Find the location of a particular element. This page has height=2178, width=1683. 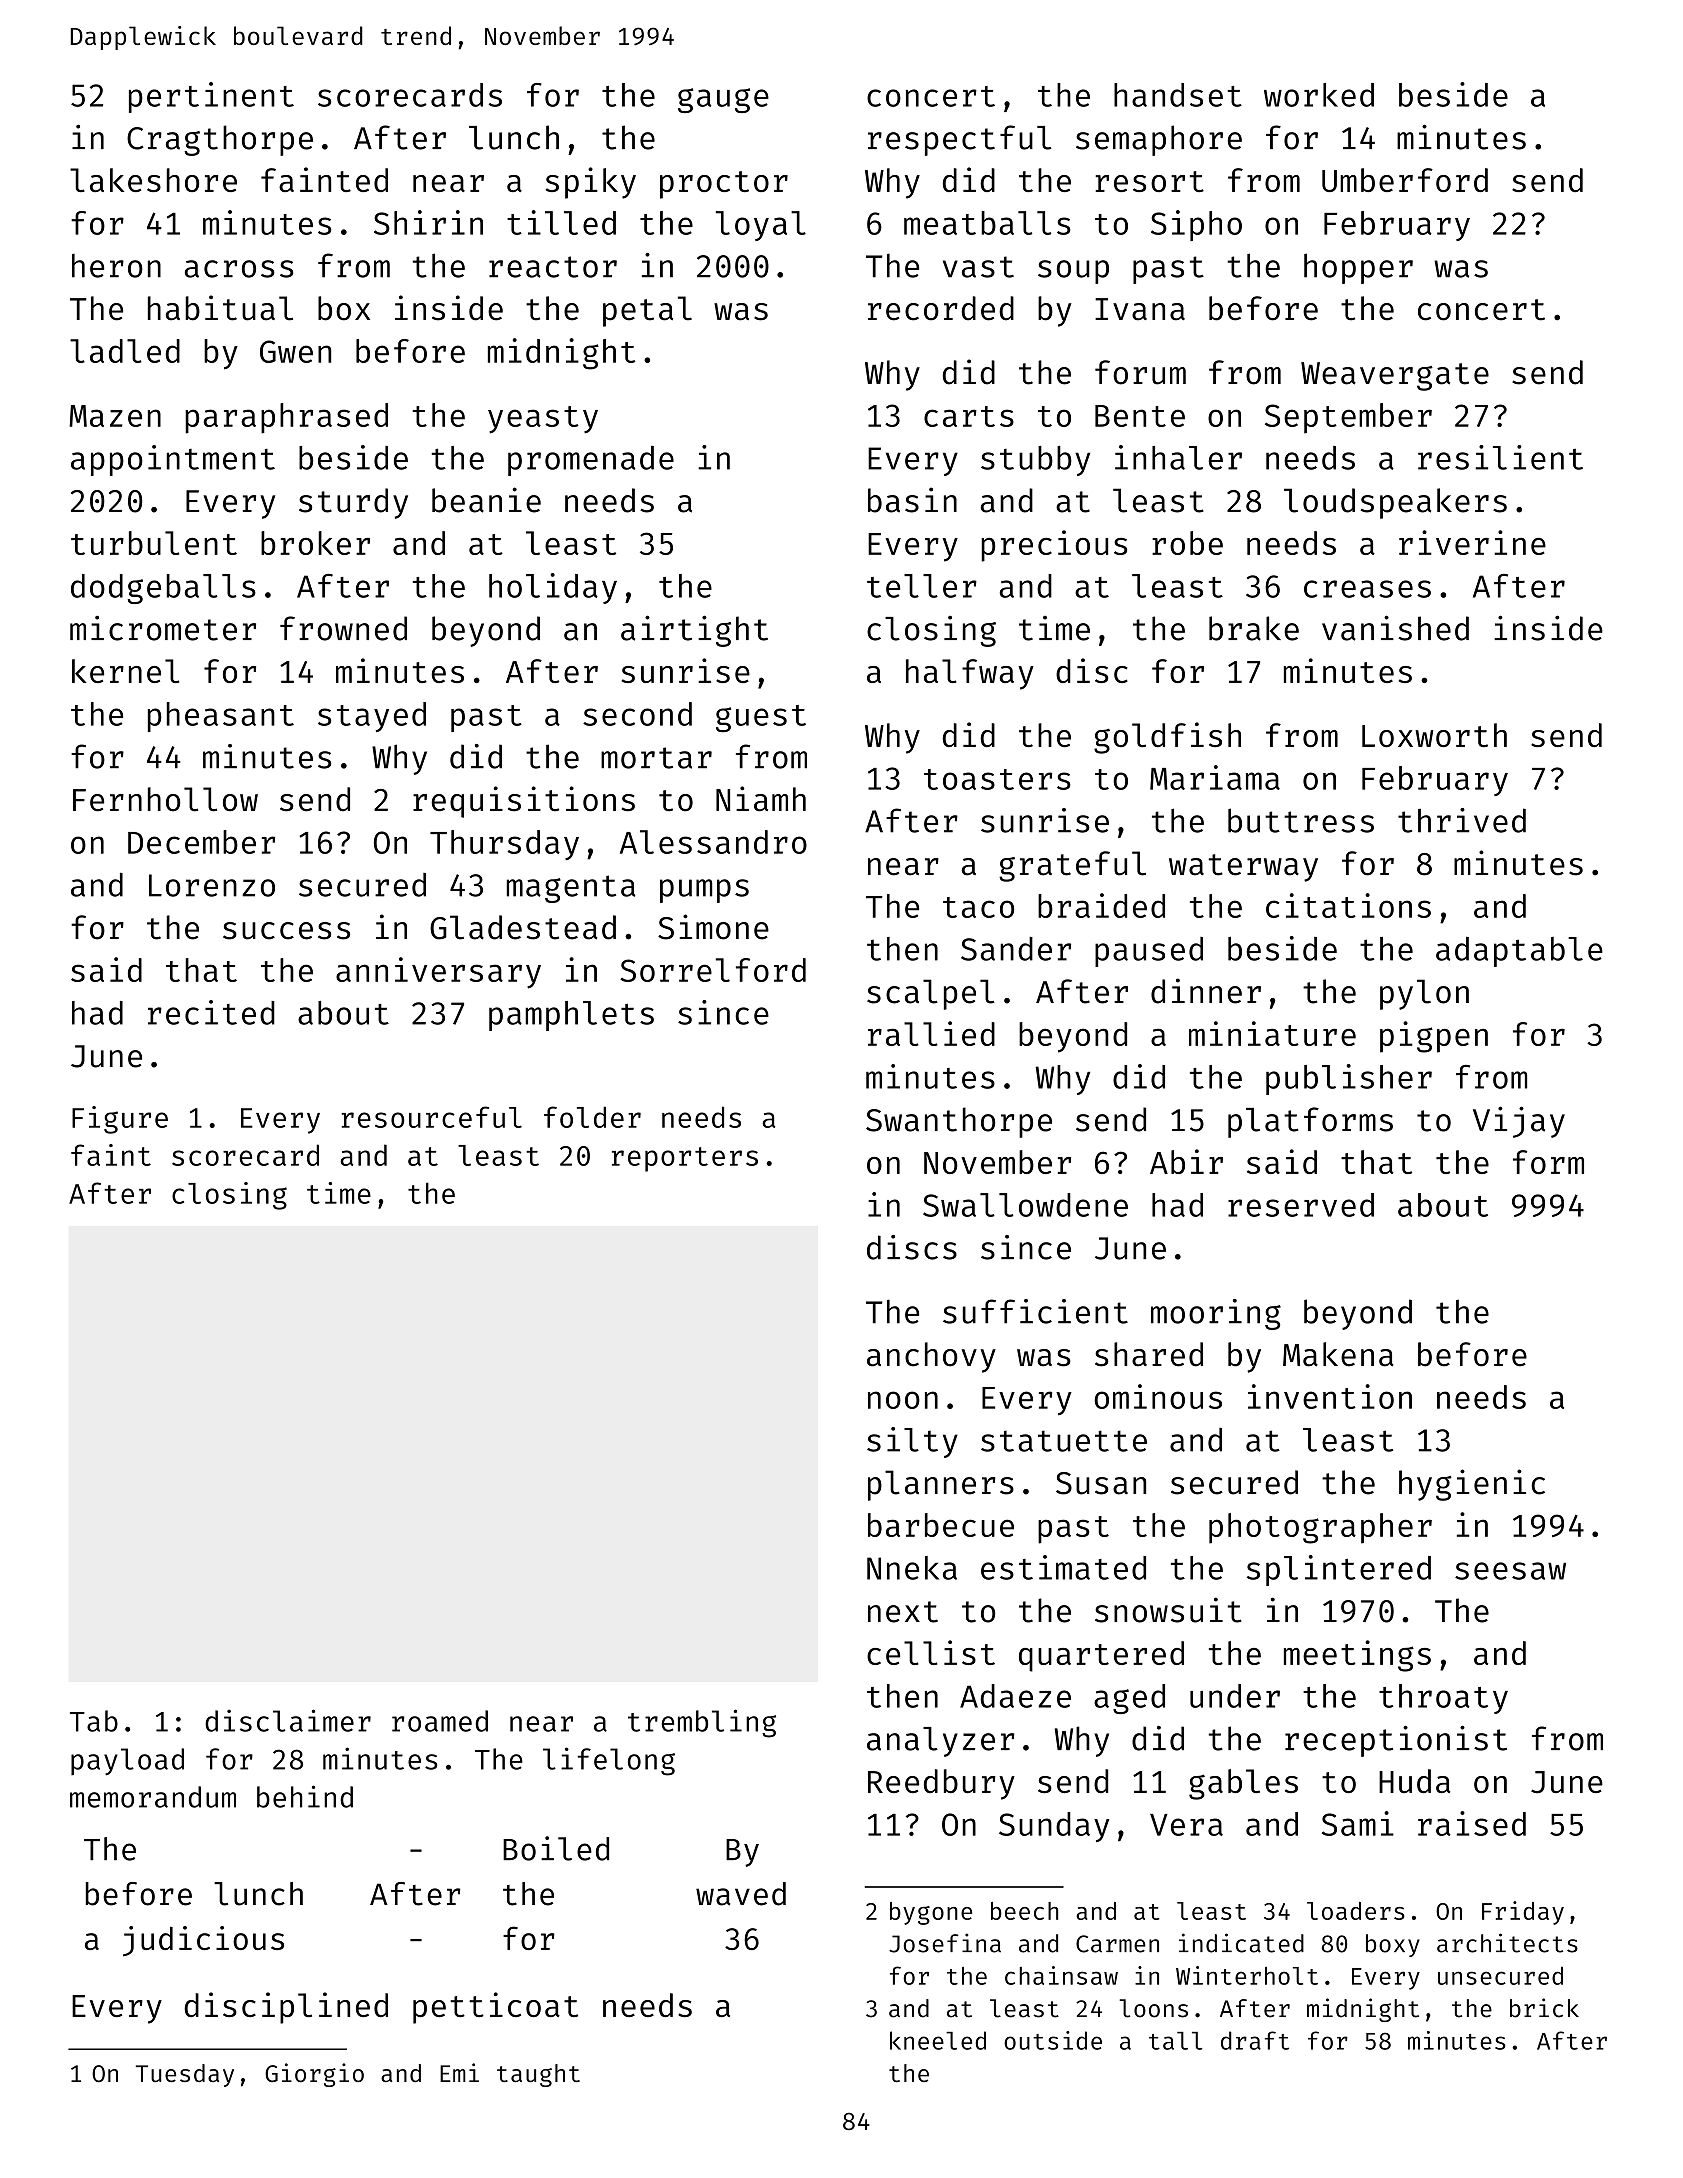

Figure is located at coordinates (120, 1120).
